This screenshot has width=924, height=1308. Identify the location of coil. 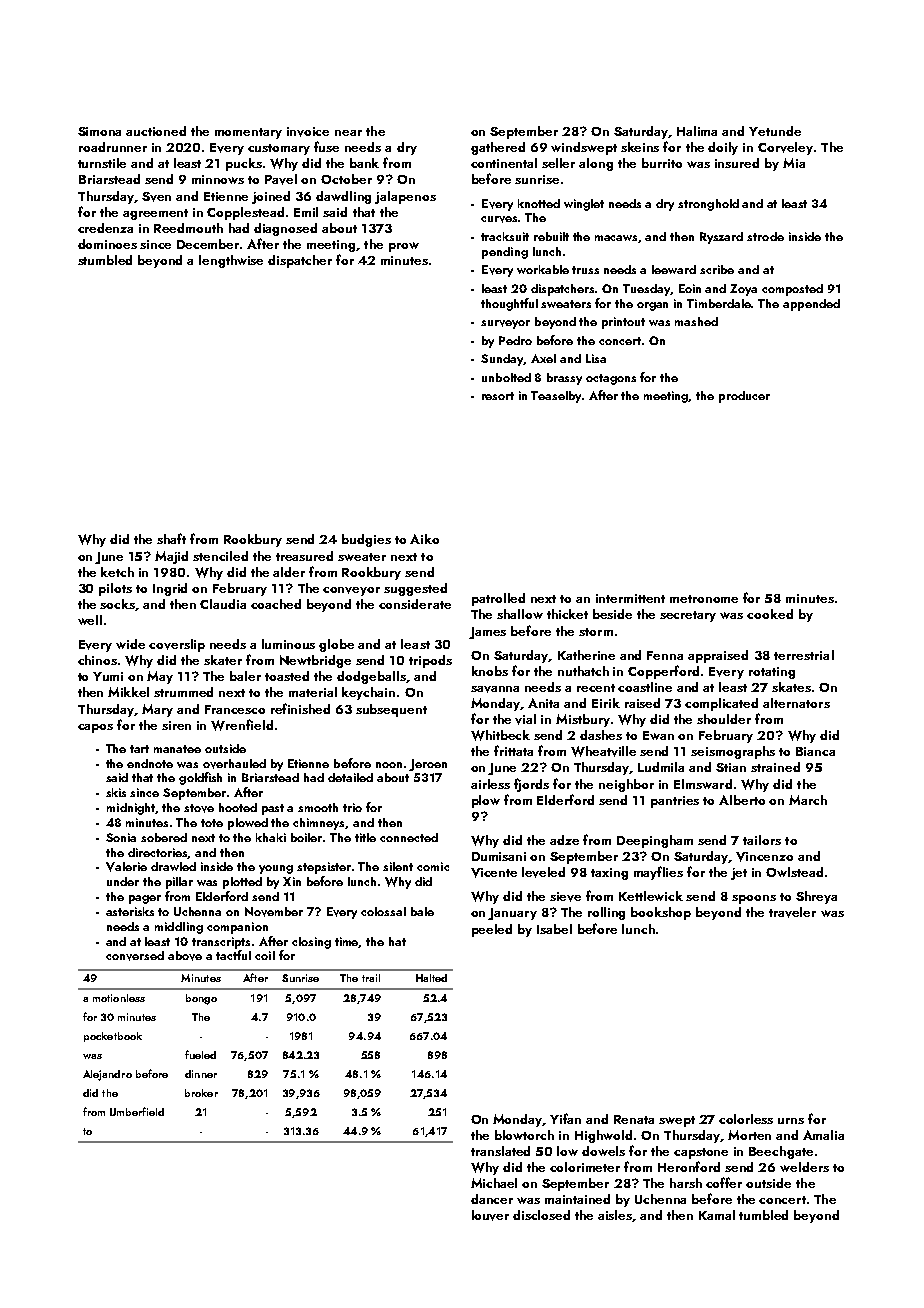
(265, 955).
